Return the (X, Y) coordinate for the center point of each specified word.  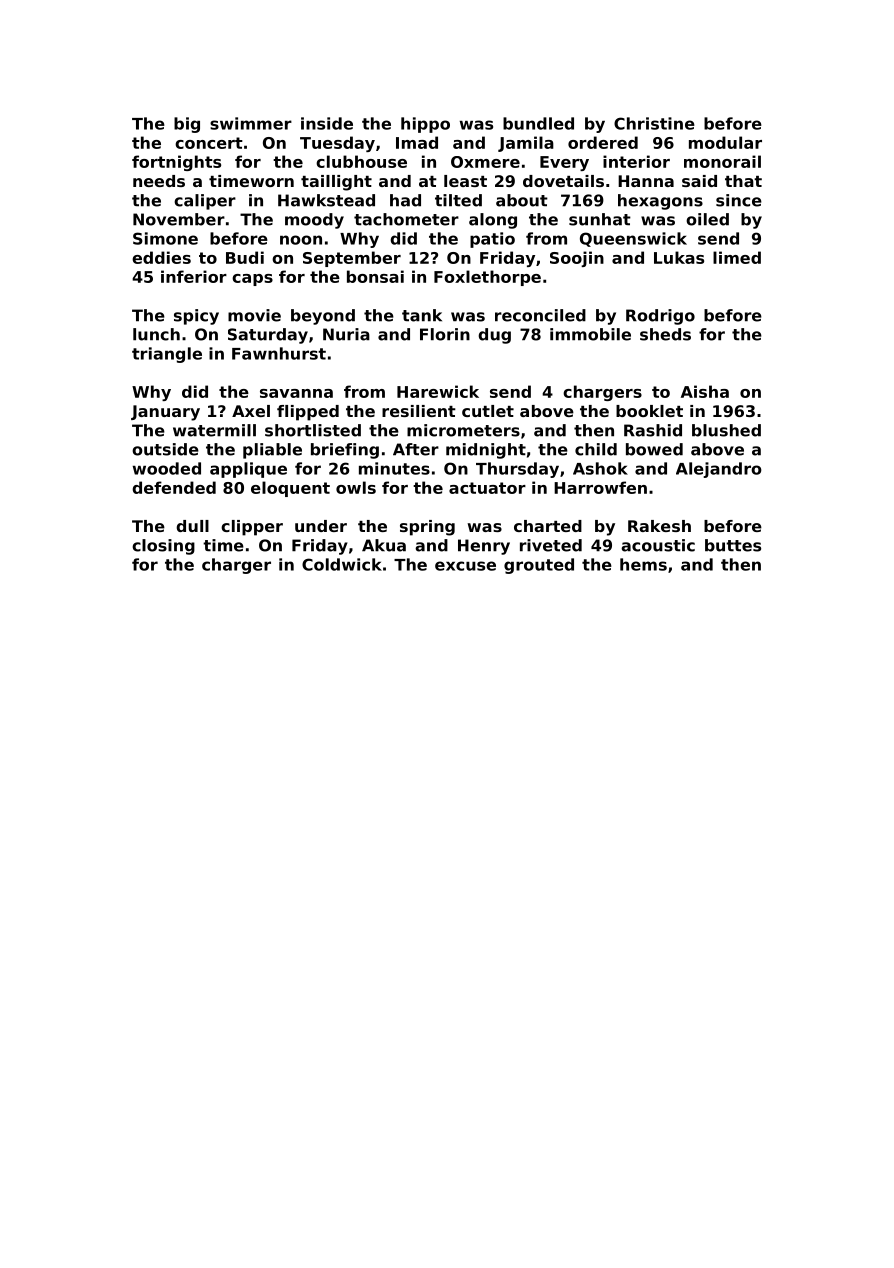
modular (725, 142)
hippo (425, 125)
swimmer (251, 123)
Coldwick (342, 564)
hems (643, 564)
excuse (465, 566)
